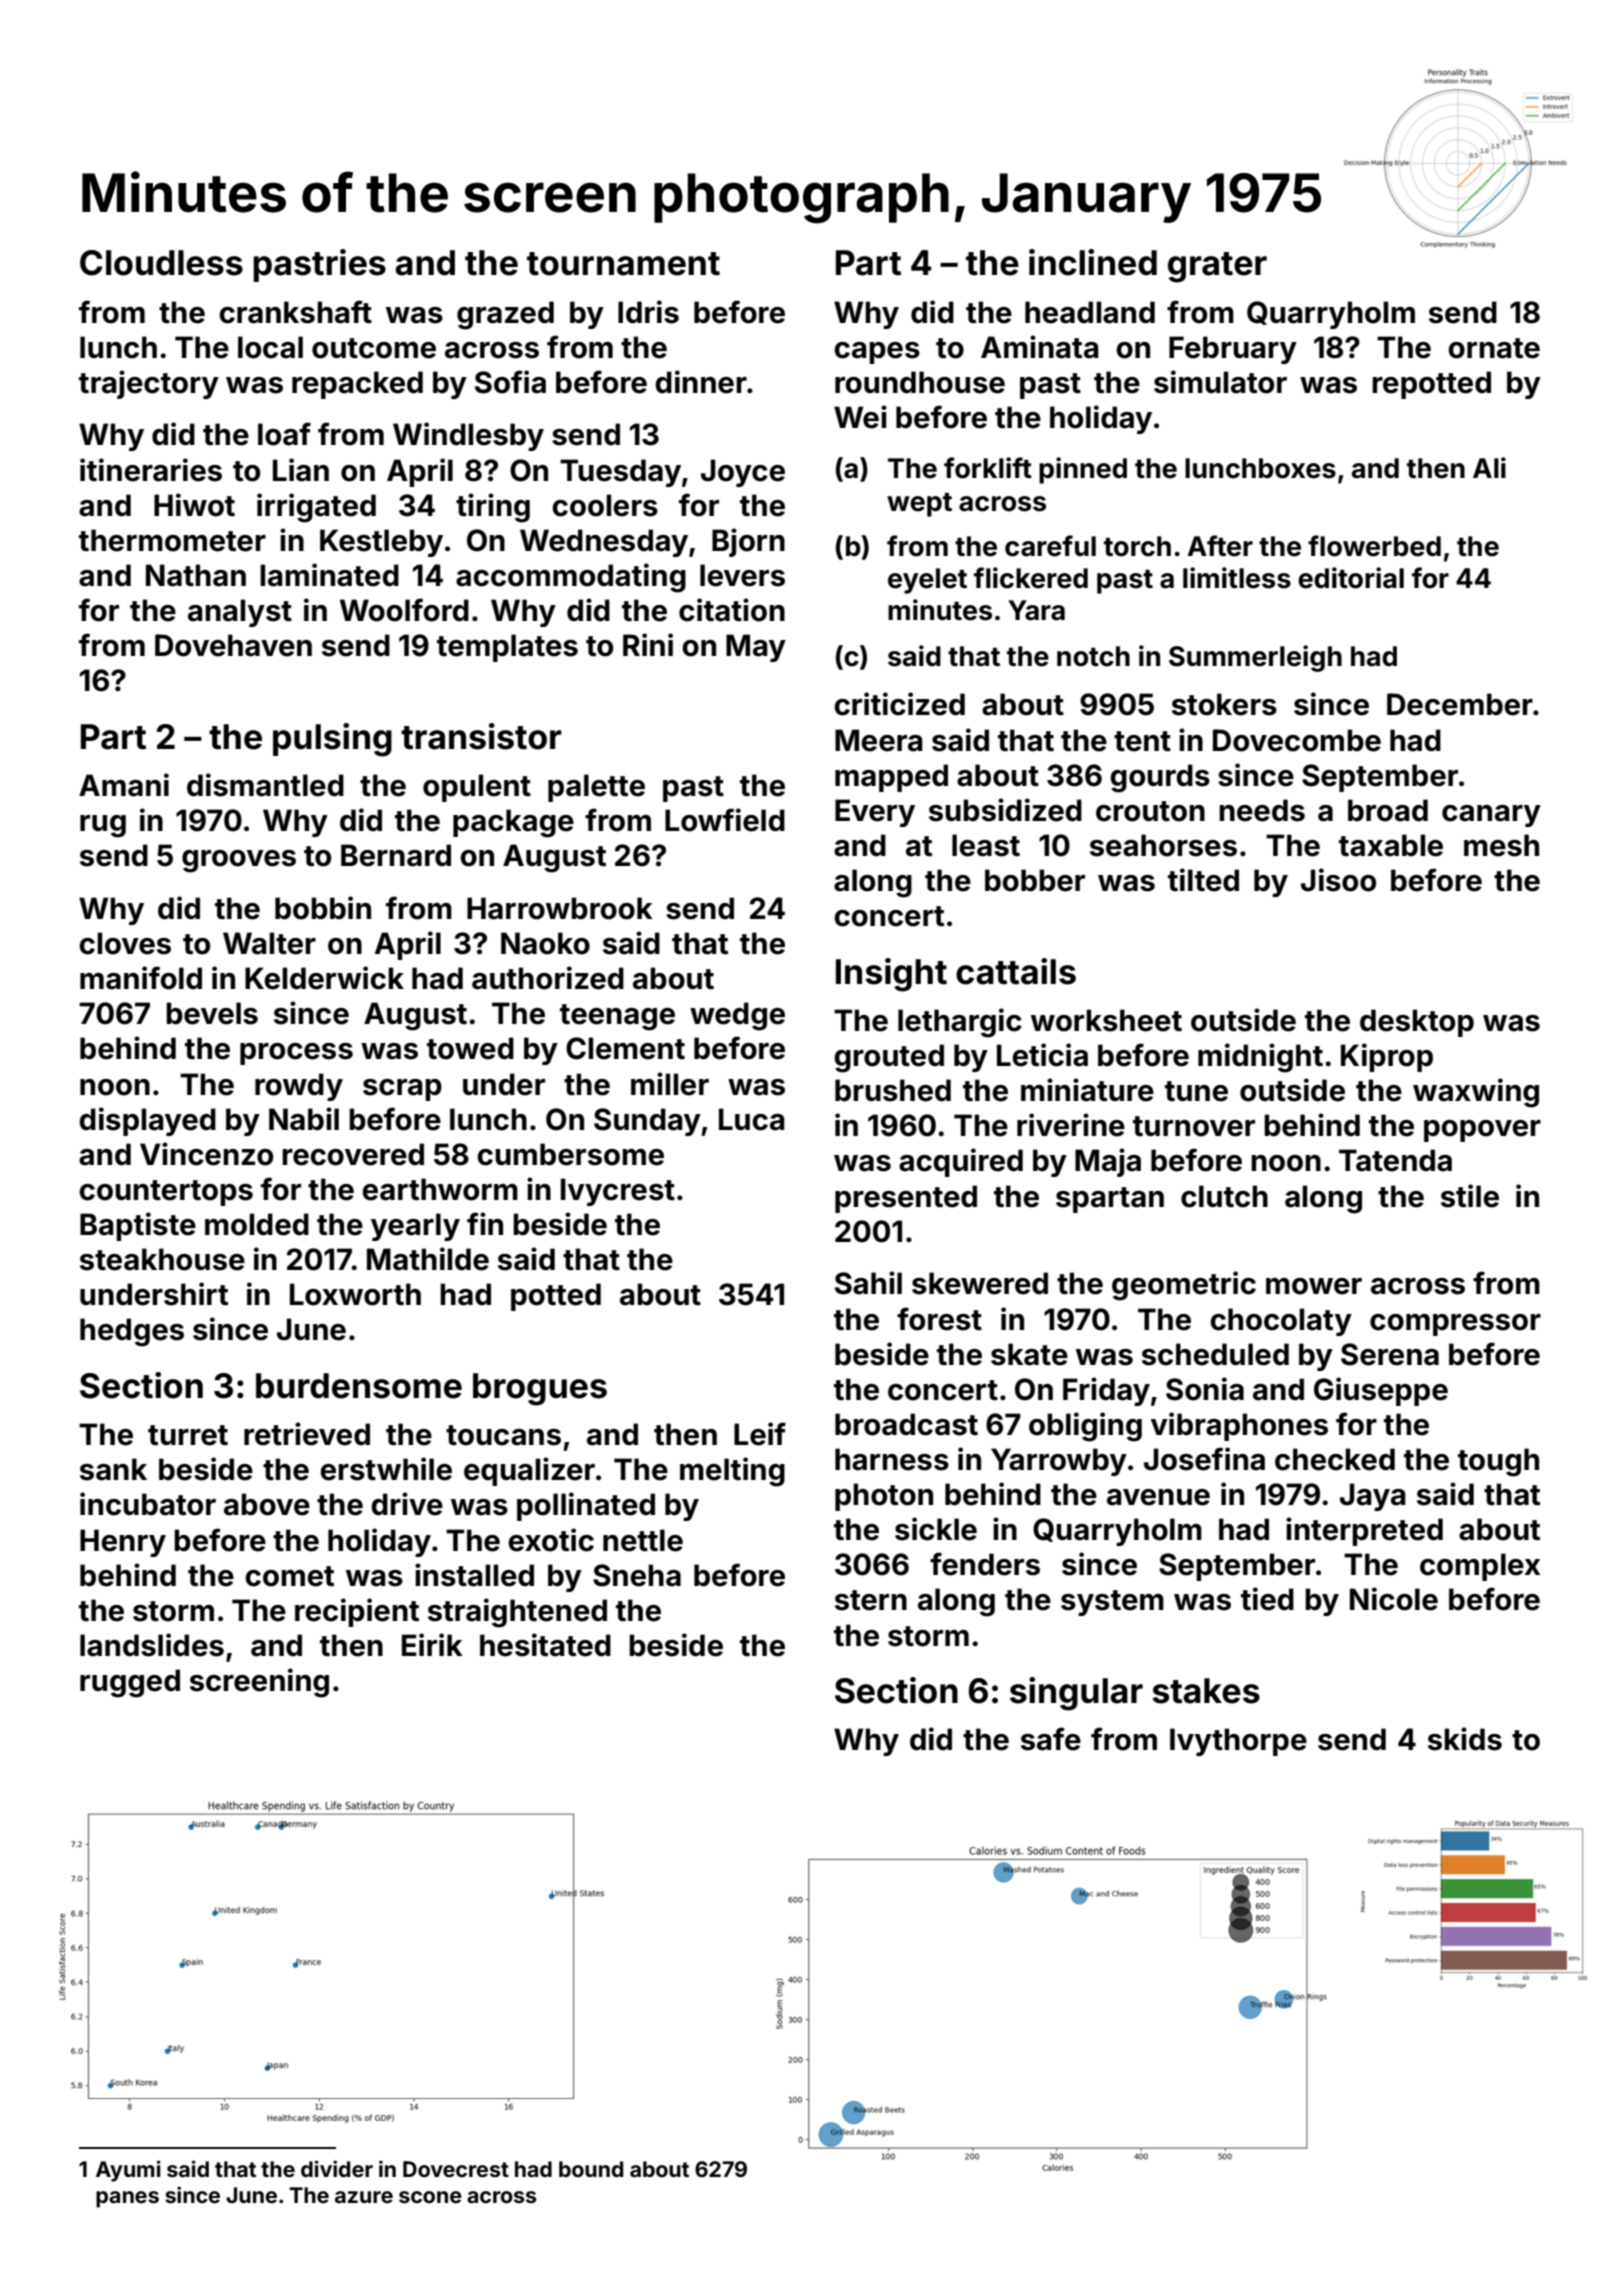 The height and width of the screenshot is (2292, 1620). I want to click on trajectory, so click(149, 384).
